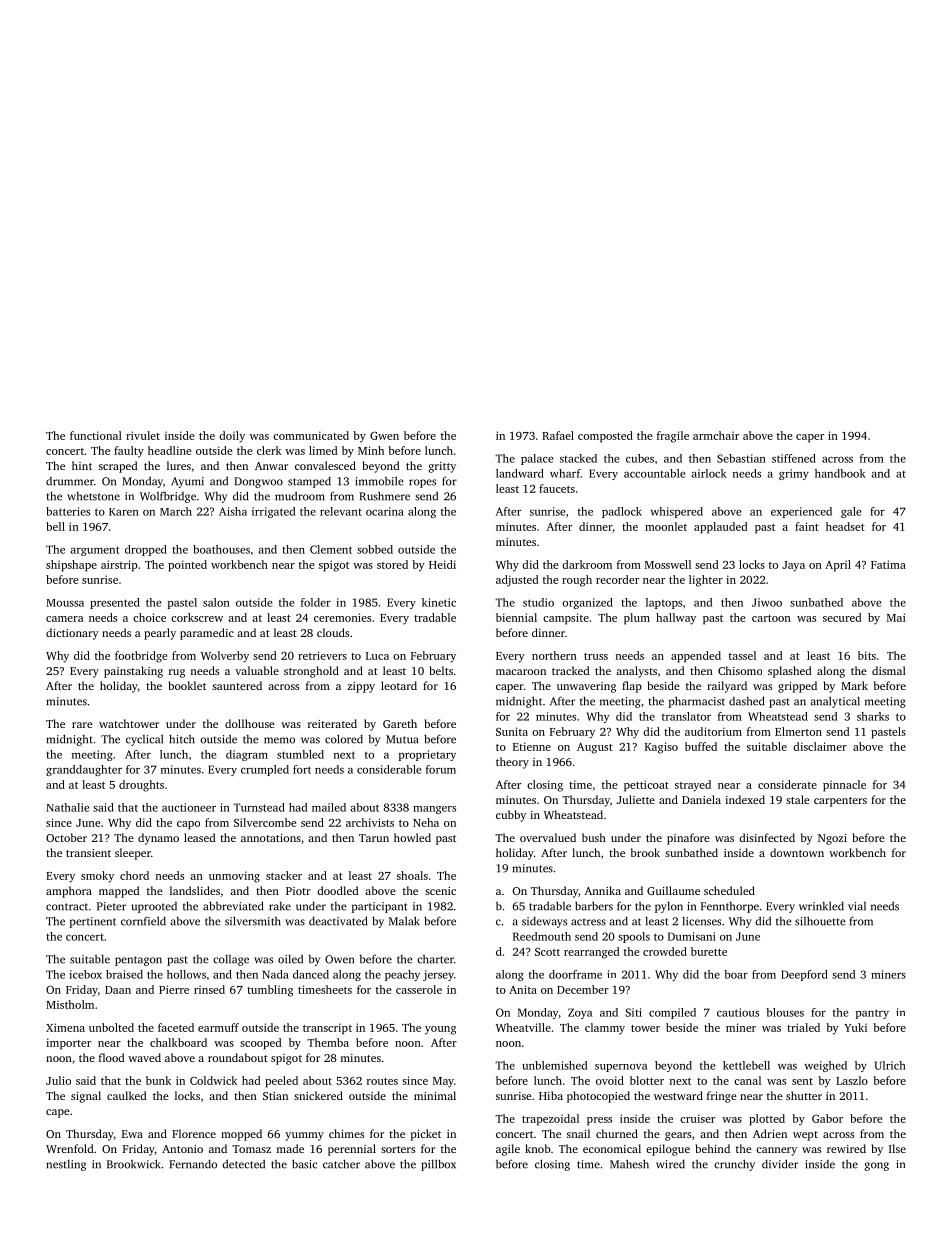 The height and width of the image is (1233, 952). Describe the element at coordinates (66, 1165) in the image. I see `nestling` at that location.
